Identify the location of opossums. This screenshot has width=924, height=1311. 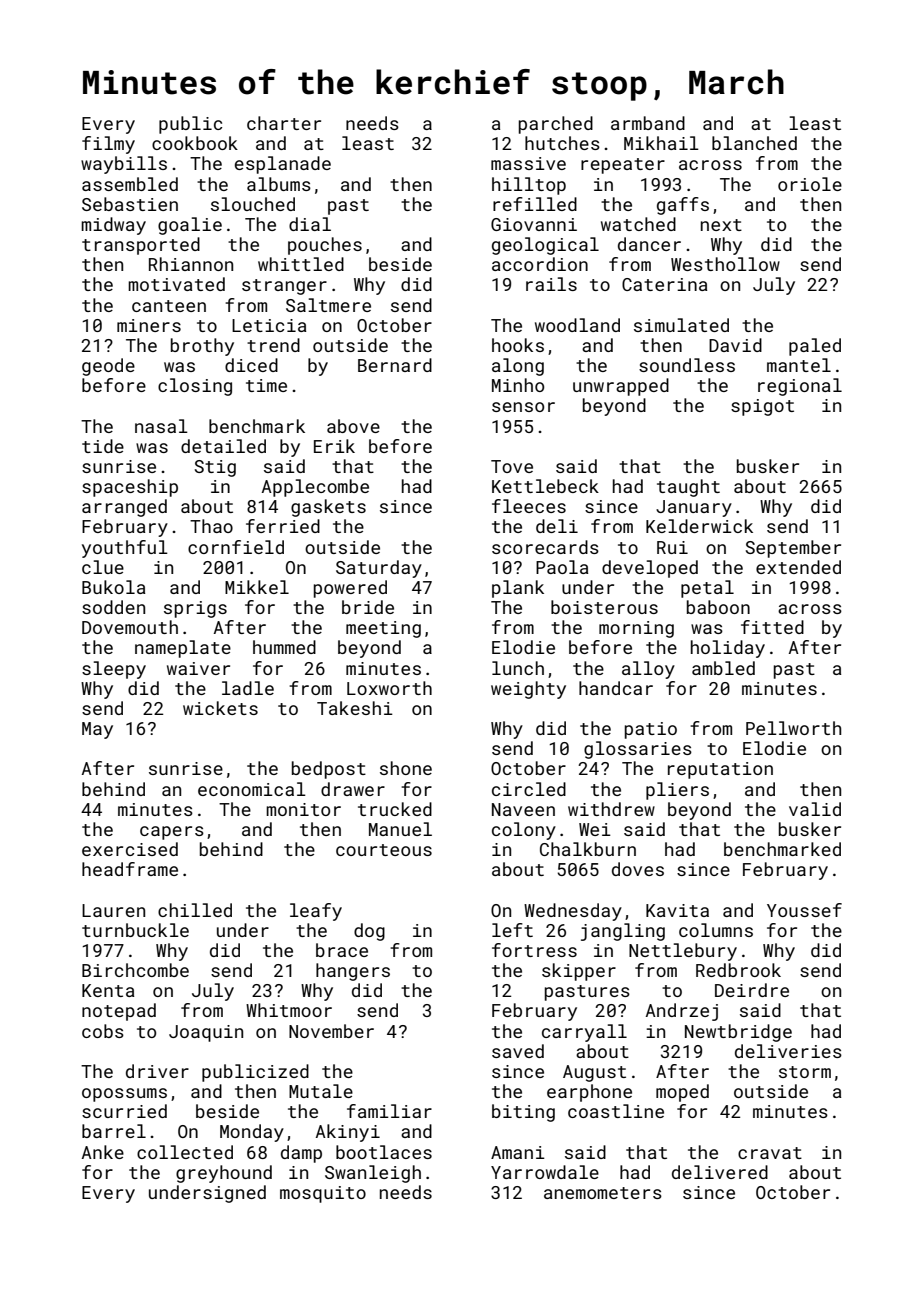
(124, 1095).
